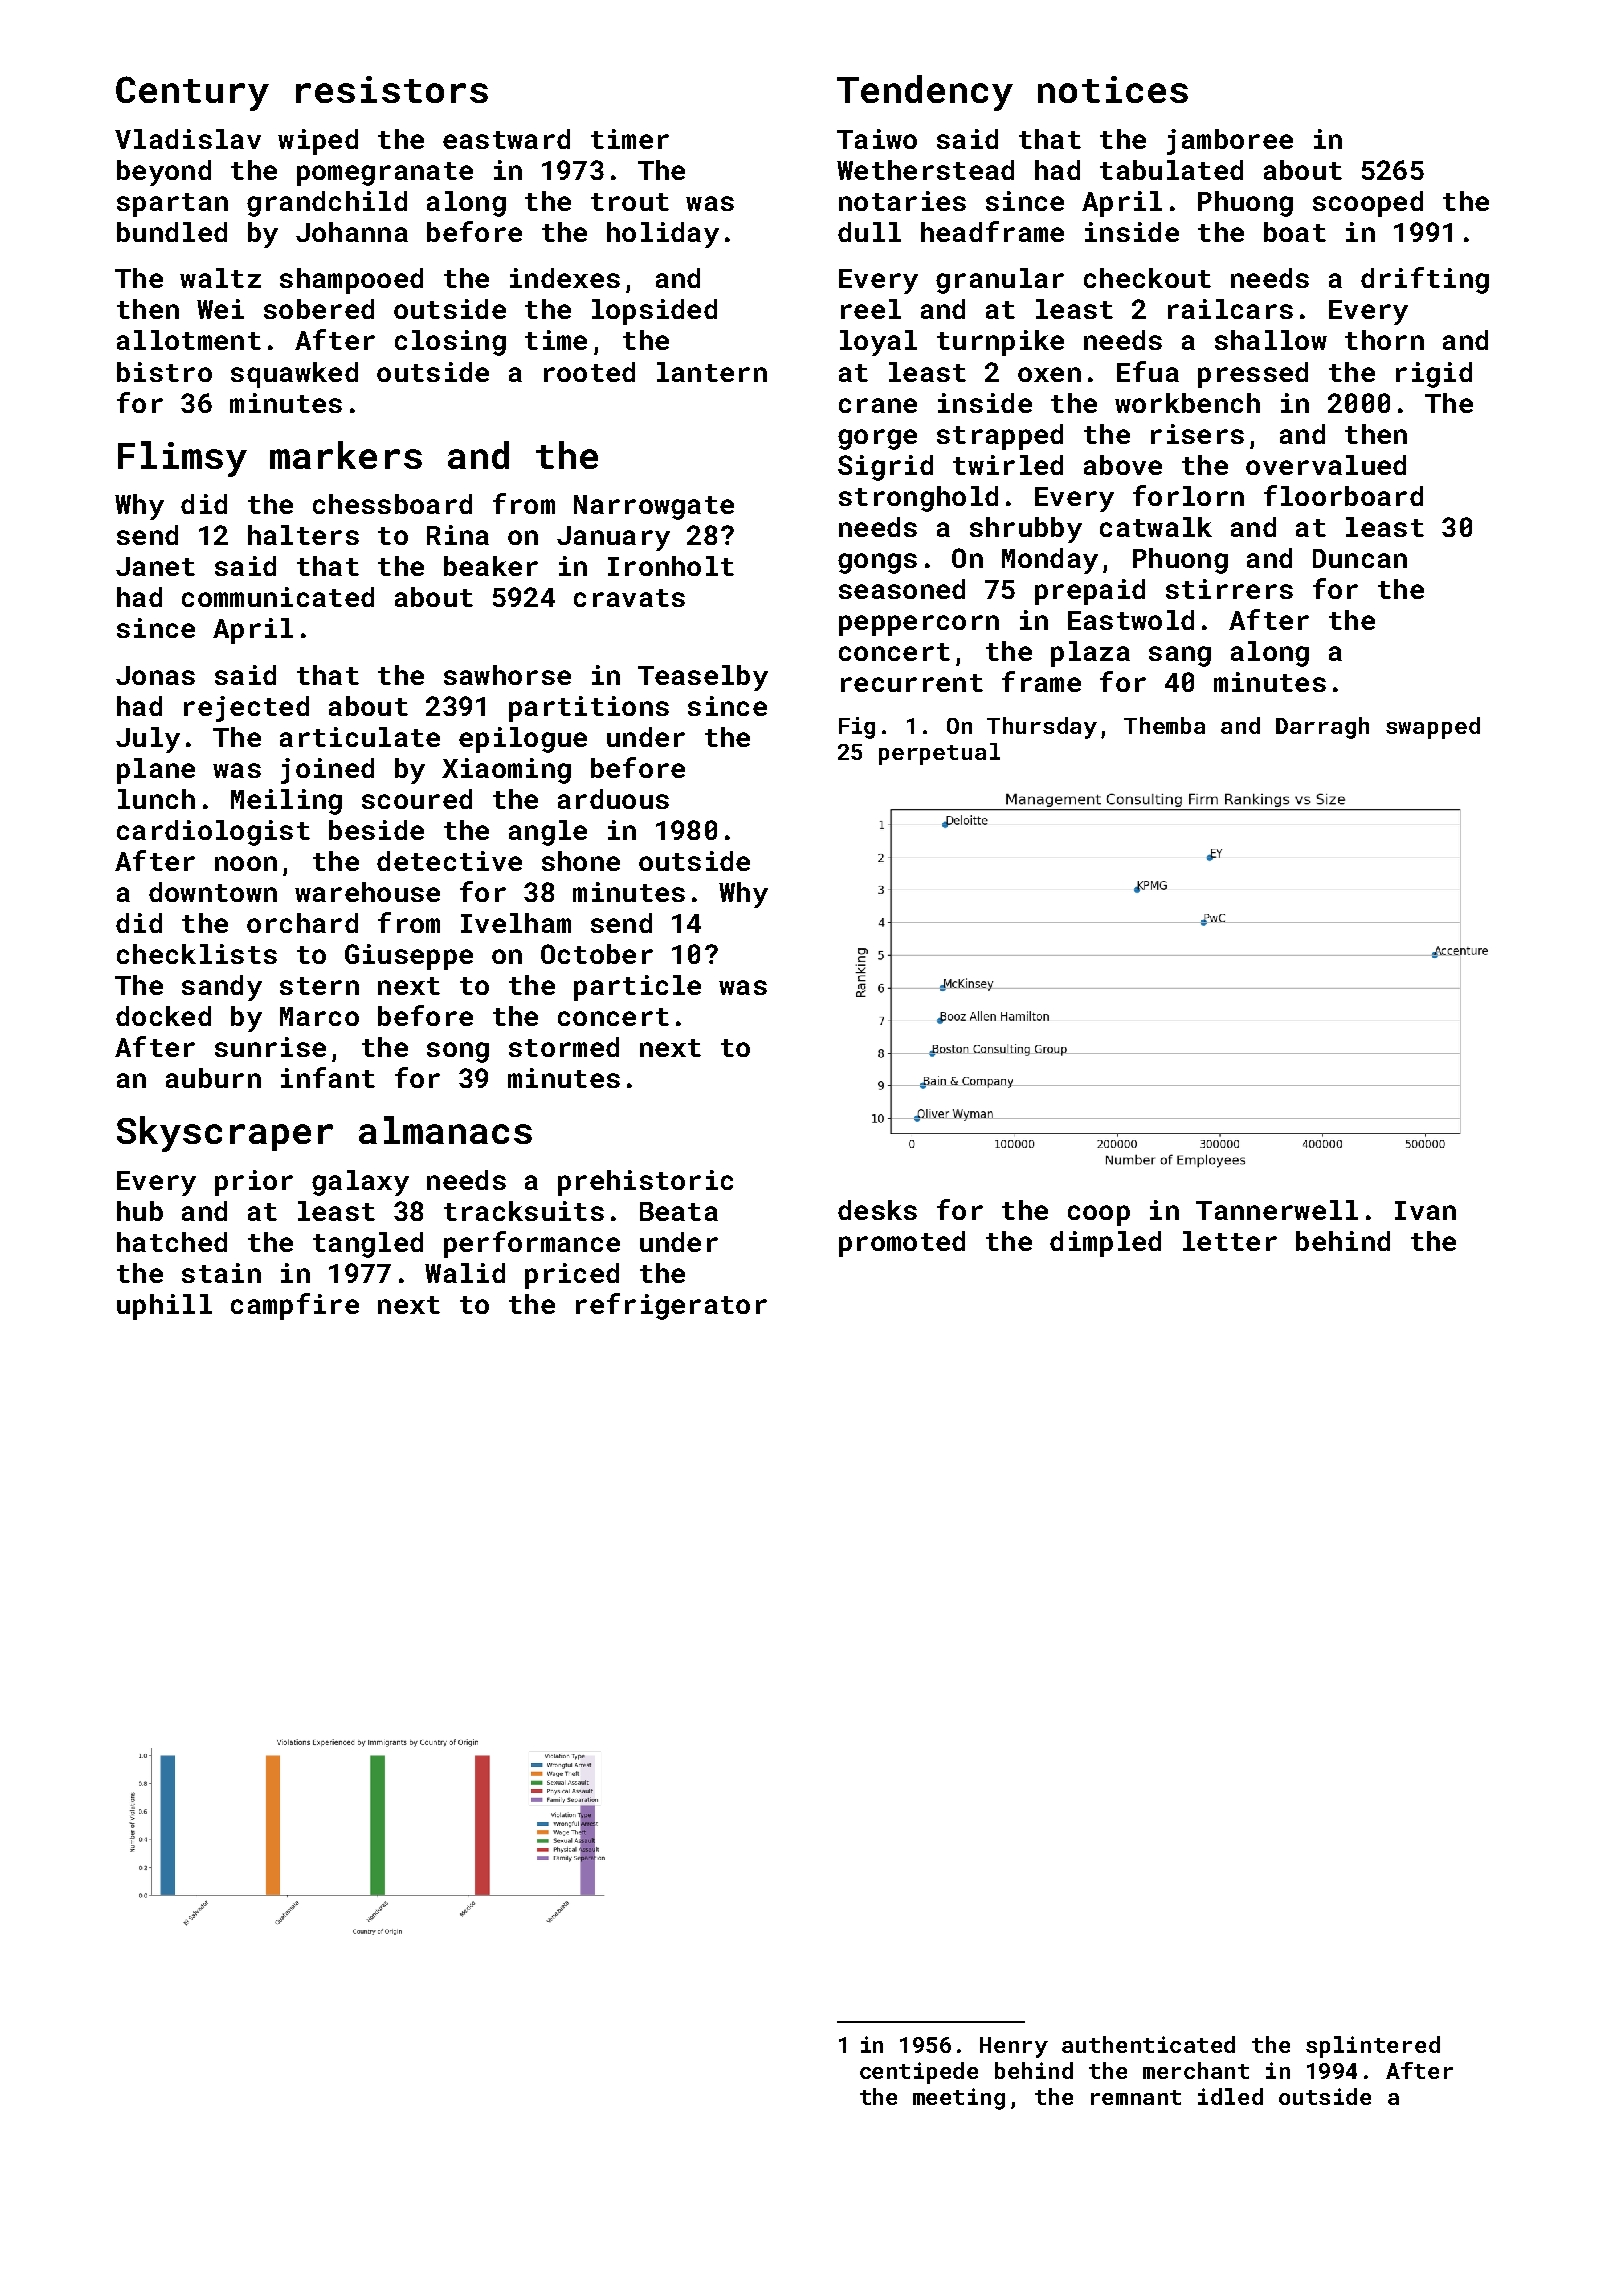  What do you see at coordinates (919, 2073) in the screenshot?
I see `centipede` at bounding box center [919, 2073].
